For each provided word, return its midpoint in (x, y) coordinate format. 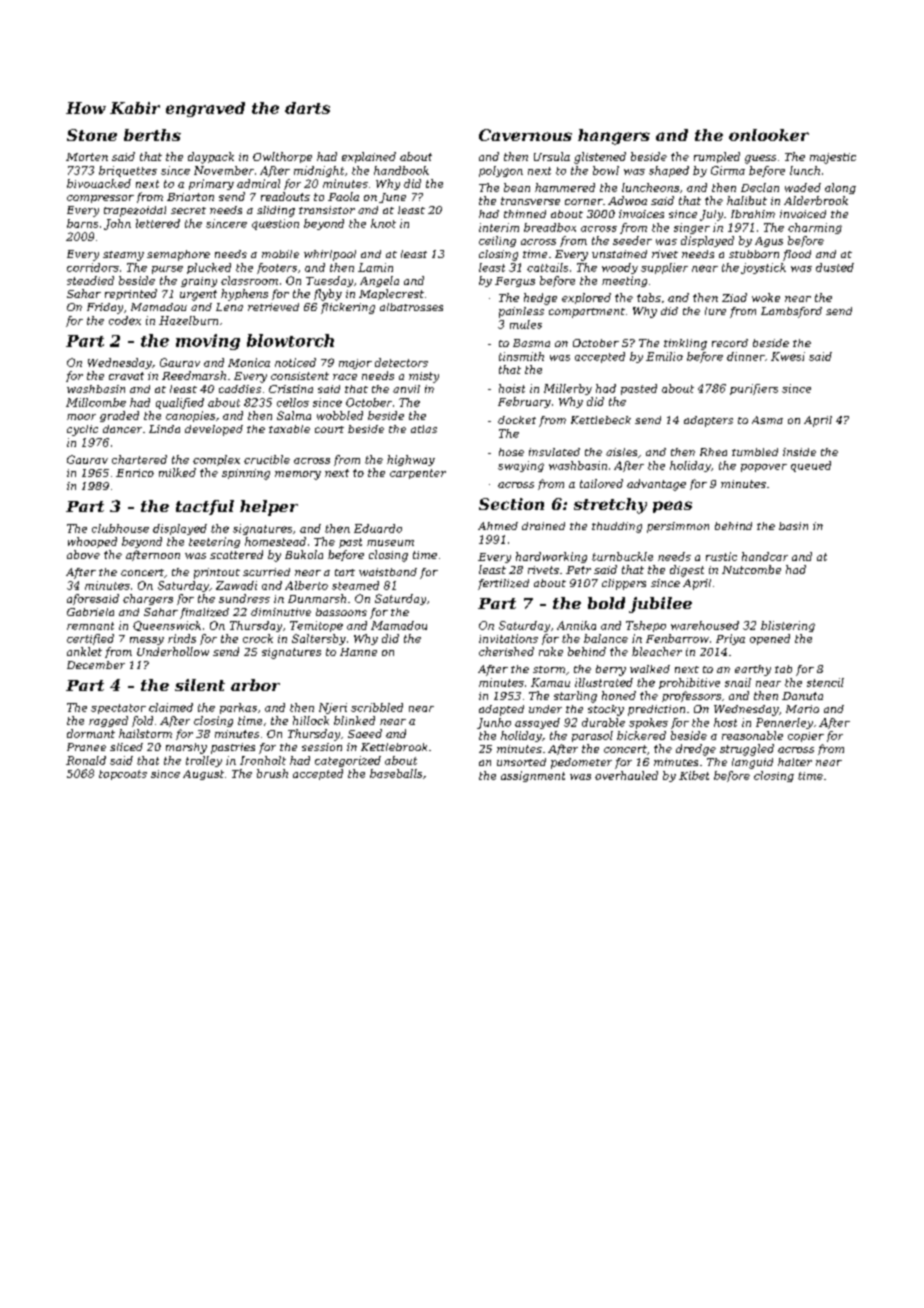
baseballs (396, 773)
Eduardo (378, 528)
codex (125, 320)
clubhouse (120, 528)
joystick (763, 268)
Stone (92, 135)
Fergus (515, 282)
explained (369, 157)
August (203, 775)
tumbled (755, 452)
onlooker (769, 135)
